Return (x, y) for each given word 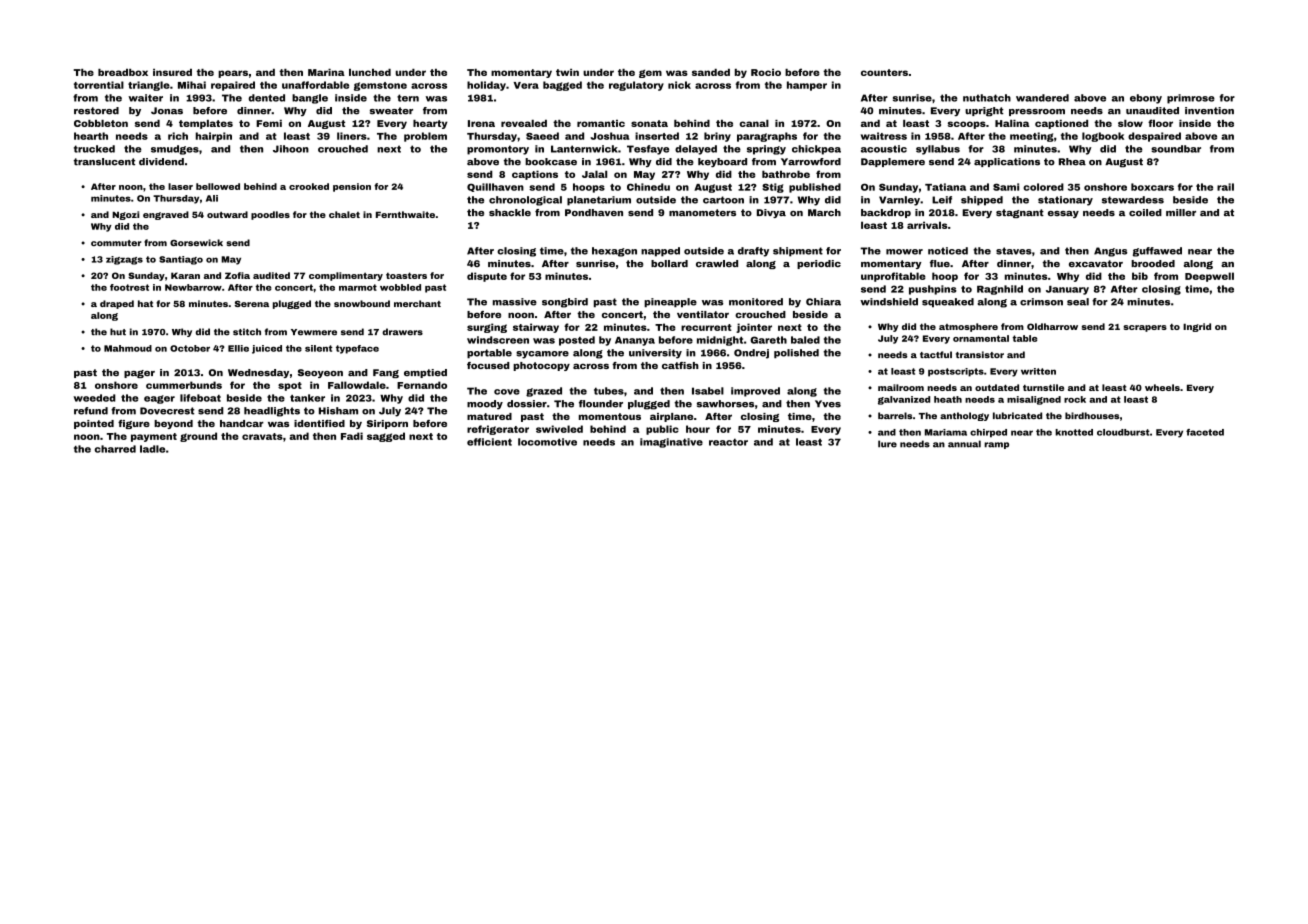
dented (267, 98)
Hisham (338, 411)
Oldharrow (1052, 326)
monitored (756, 302)
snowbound (362, 303)
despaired (1154, 137)
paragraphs (767, 137)
